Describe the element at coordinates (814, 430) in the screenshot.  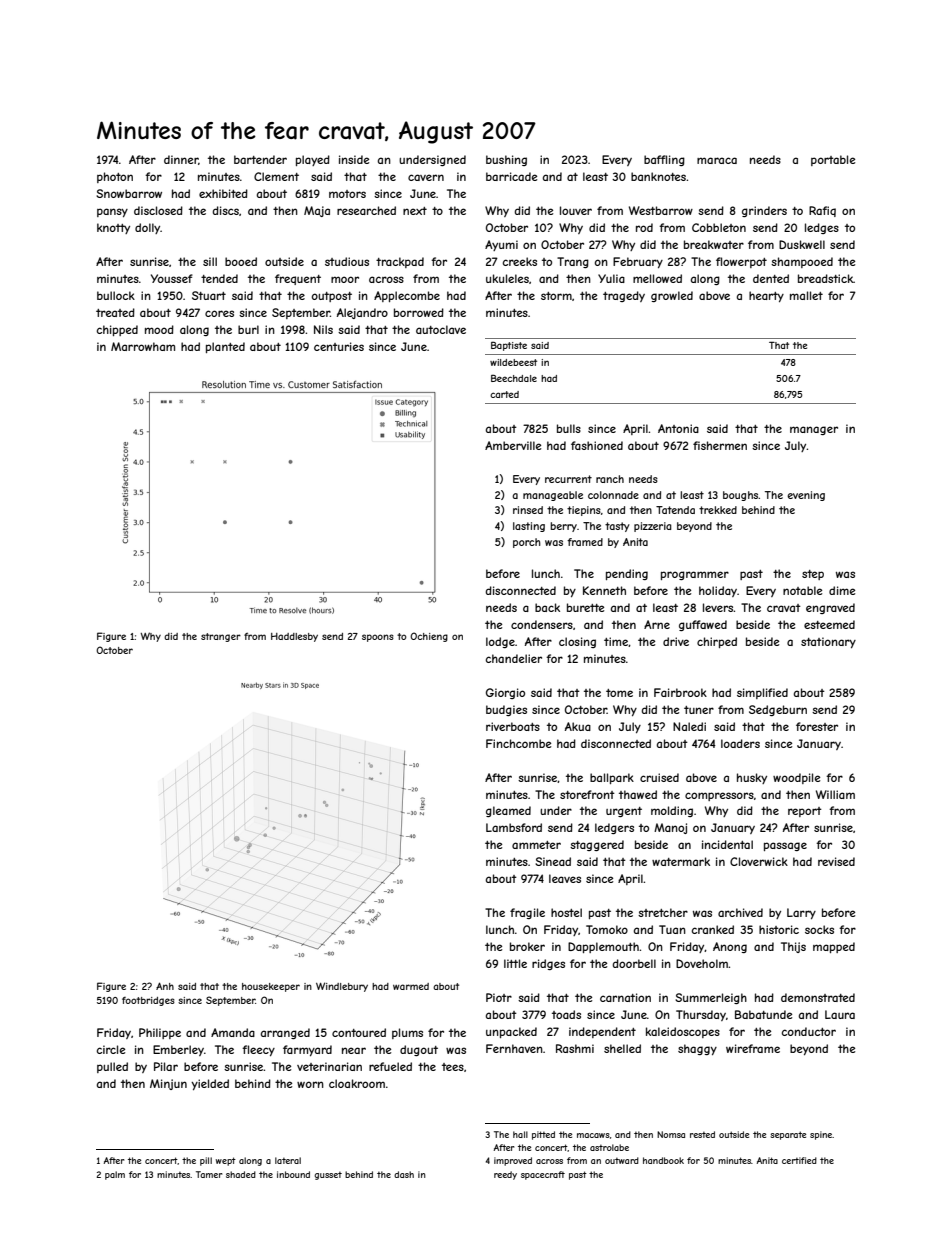
I see `manager` at that location.
